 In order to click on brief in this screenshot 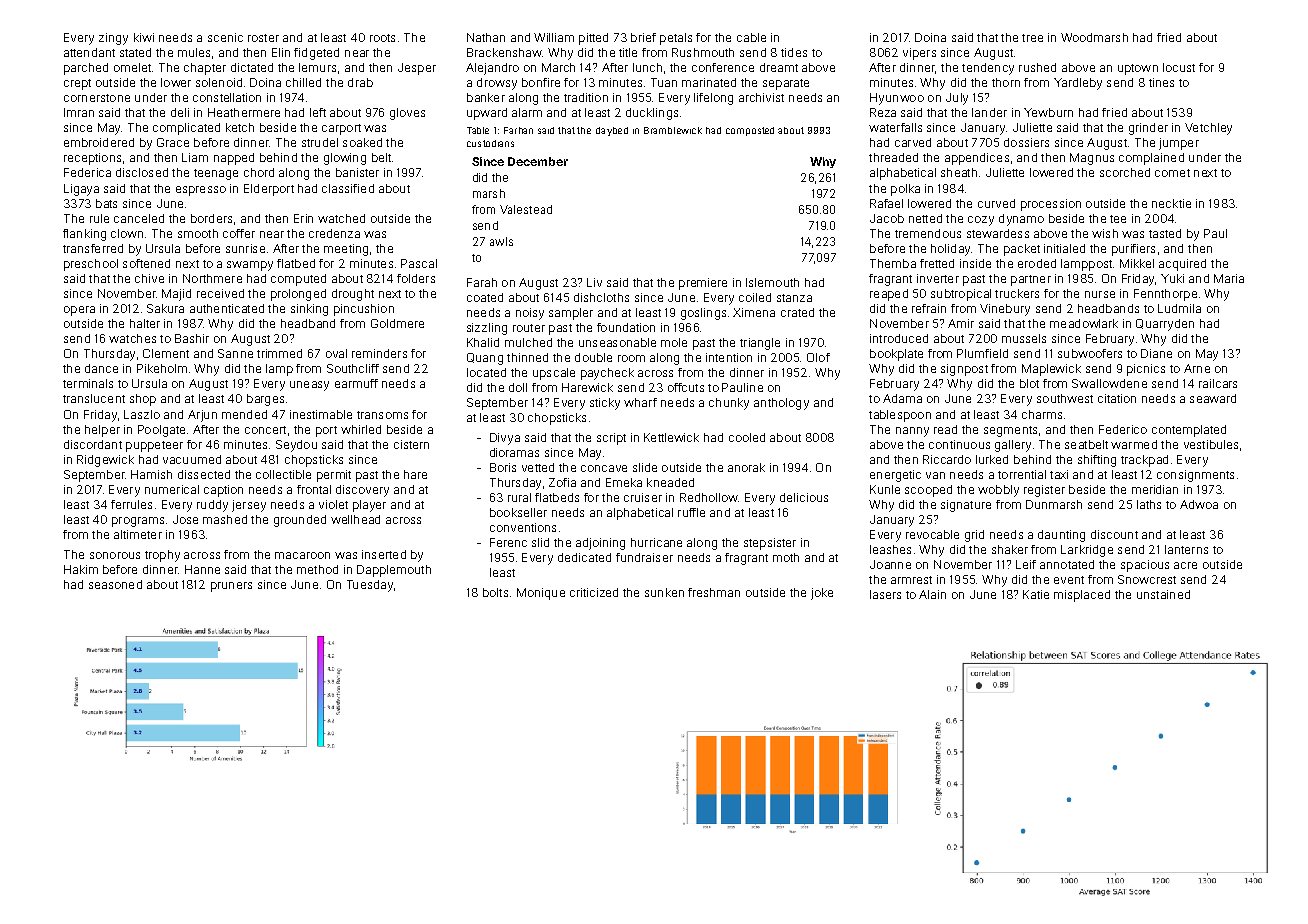, I will do `click(643, 37)`.
